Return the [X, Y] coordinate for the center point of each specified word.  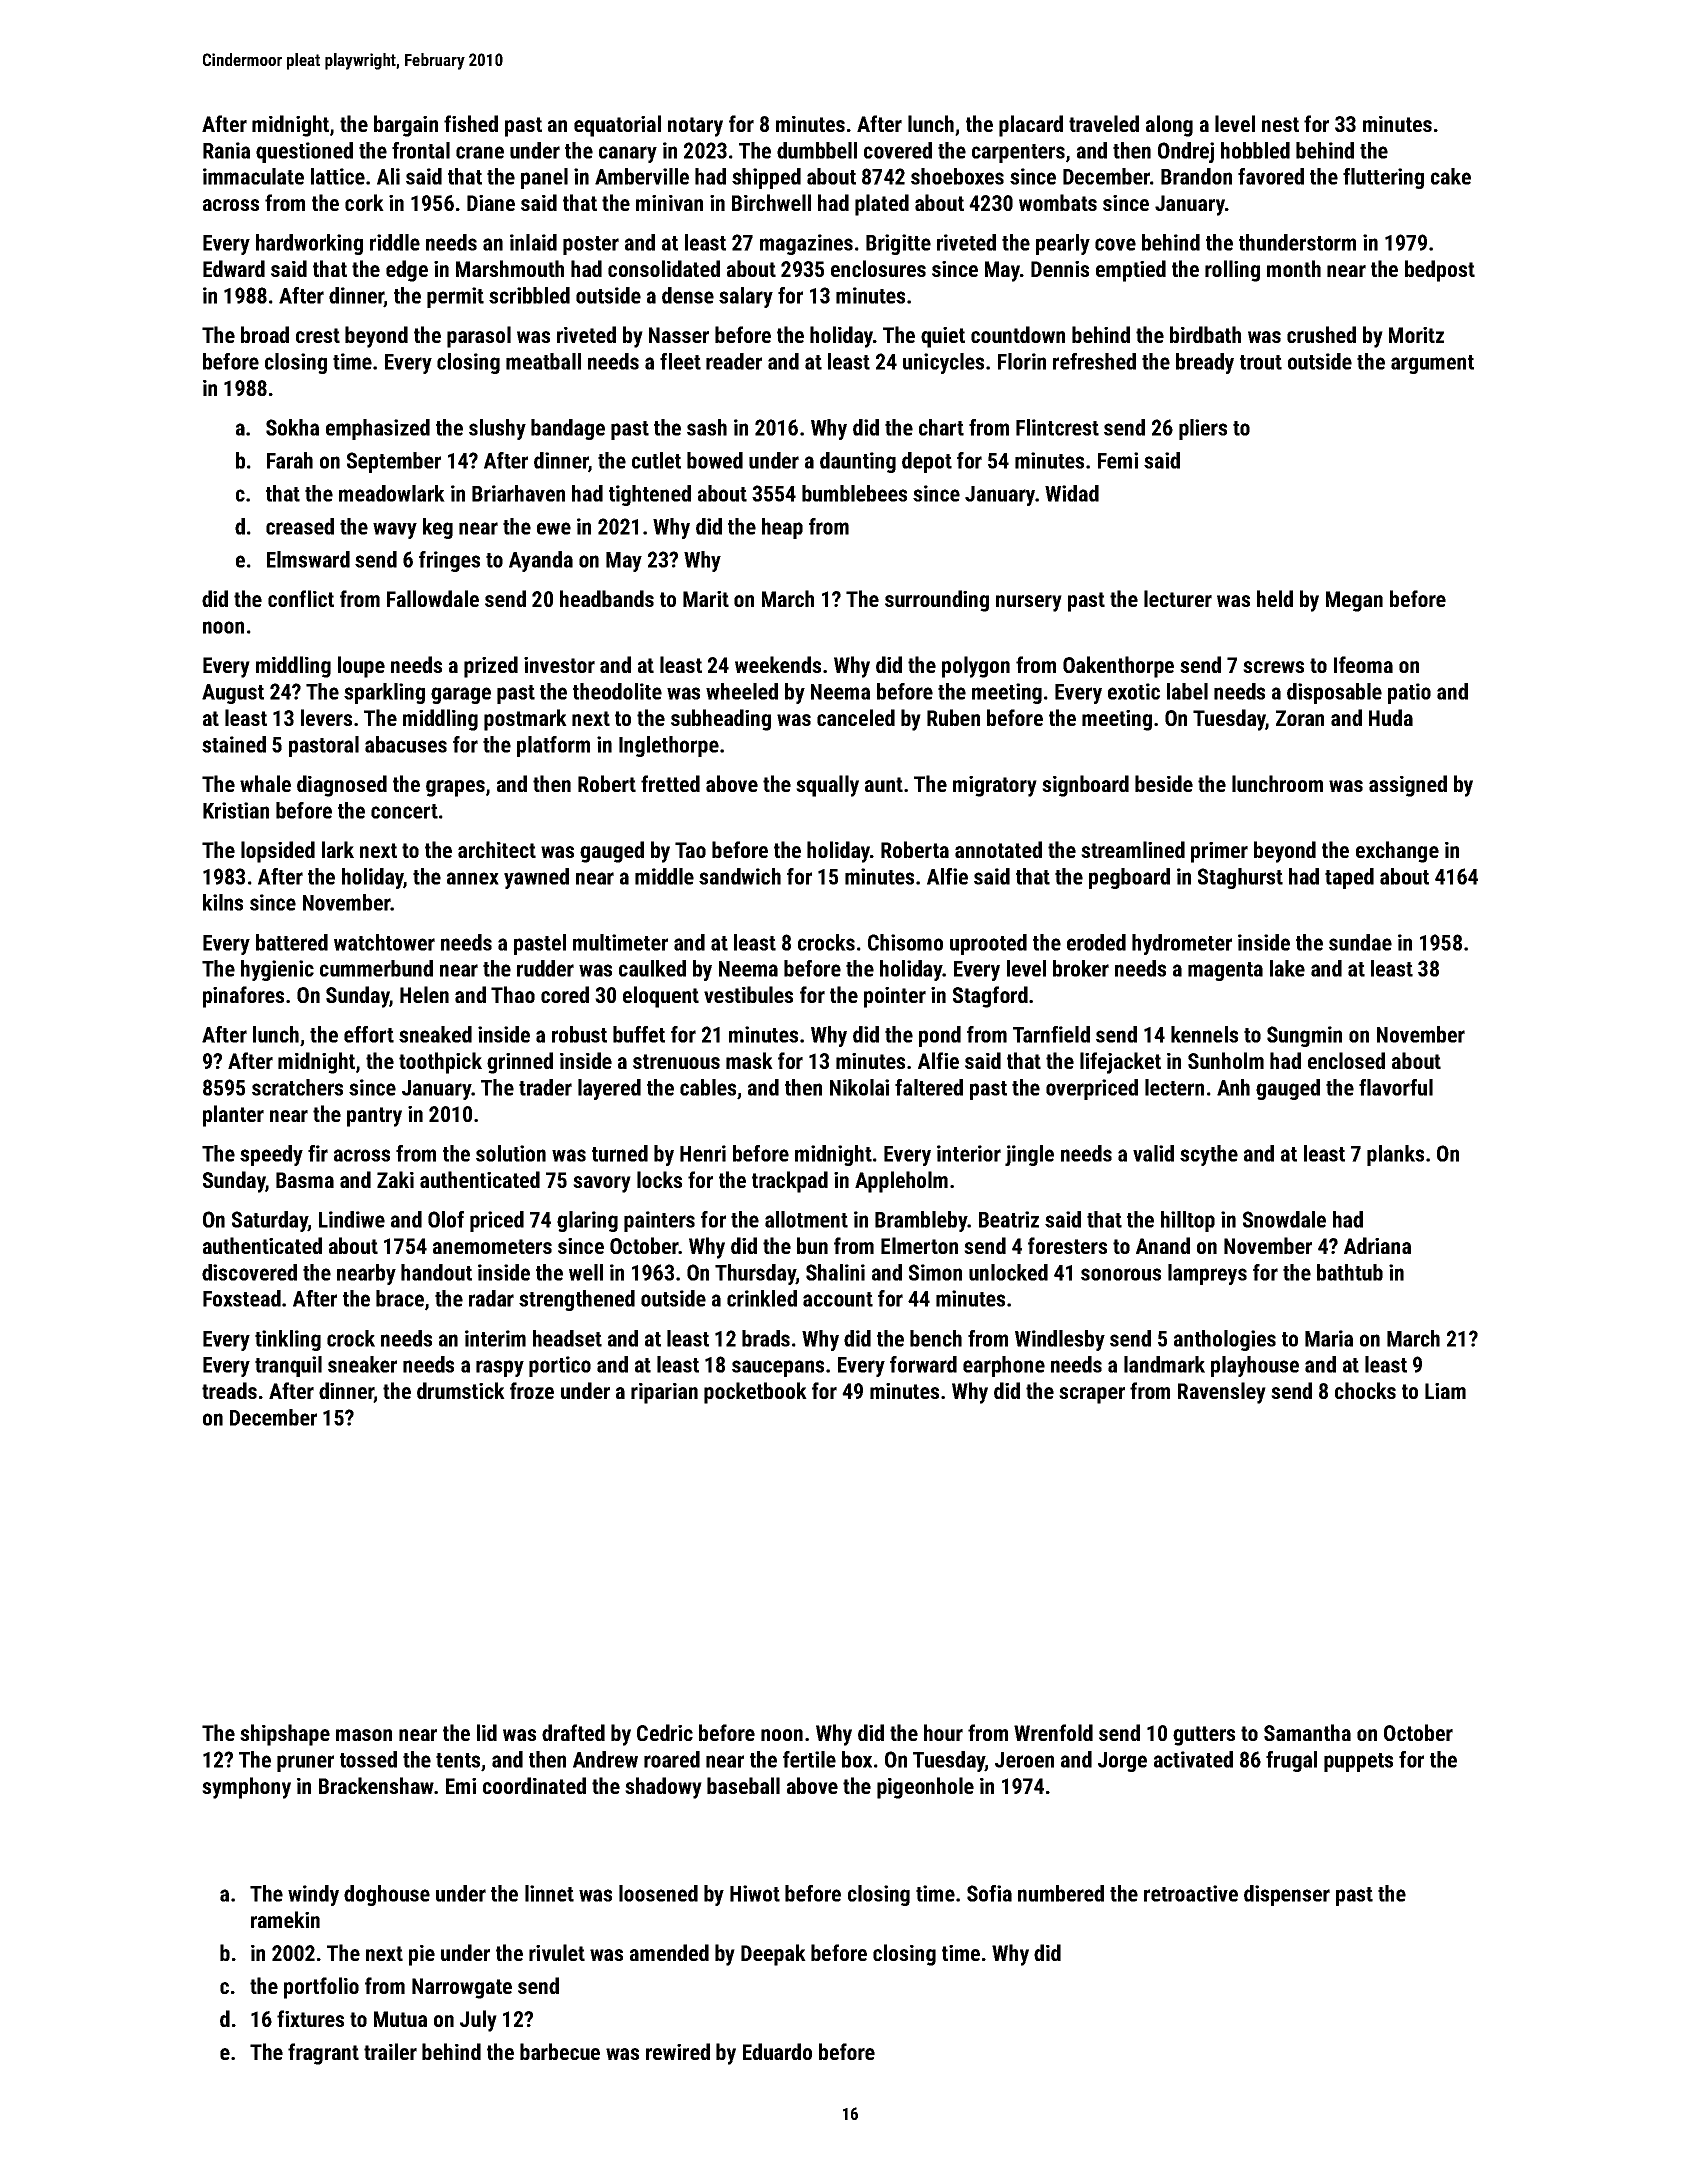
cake [1451, 176]
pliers [1203, 429]
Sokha [292, 427]
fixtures [310, 2018]
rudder [545, 968]
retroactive [1191, 1893]
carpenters [1018, 153]
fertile [809, 1759]
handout [436, 1272]
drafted [573, 1732]
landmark [1164, 1364]
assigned [1408, 786]
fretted [670, 783]
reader [734, 361]
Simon [935, 1272]
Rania [226, 150]
